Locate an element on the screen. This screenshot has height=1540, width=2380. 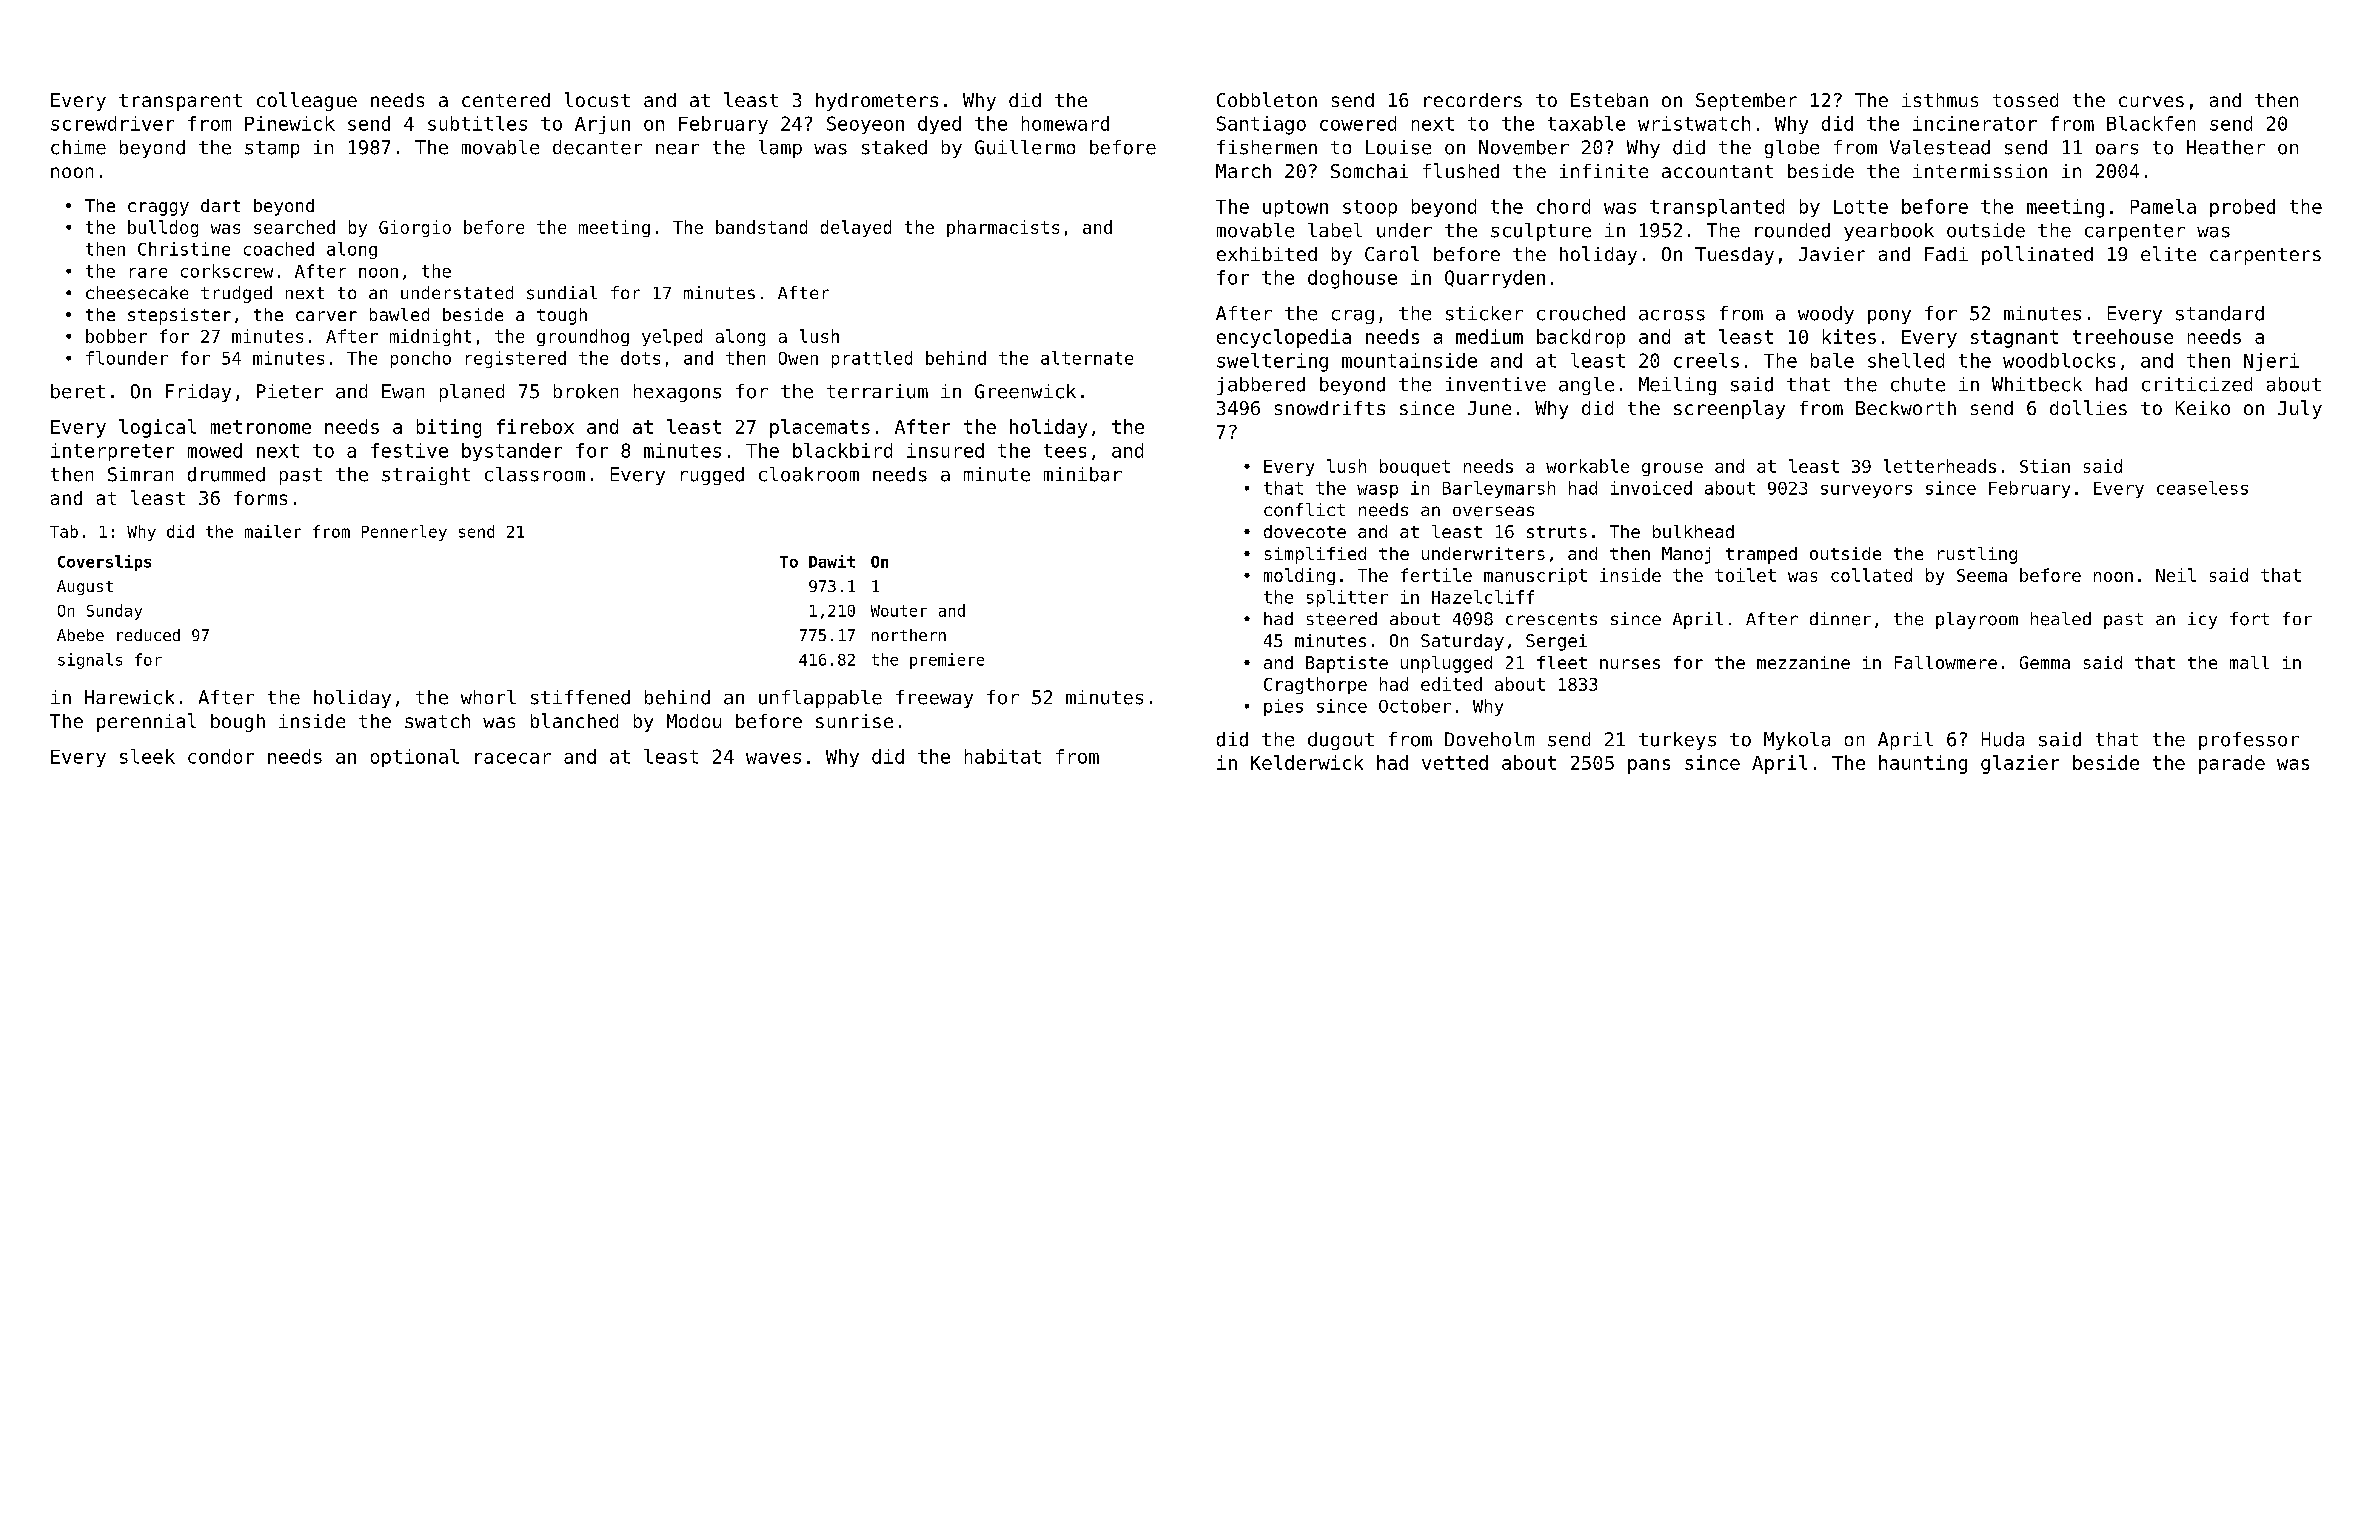
tramped is located at coordinates (1761, 555).
